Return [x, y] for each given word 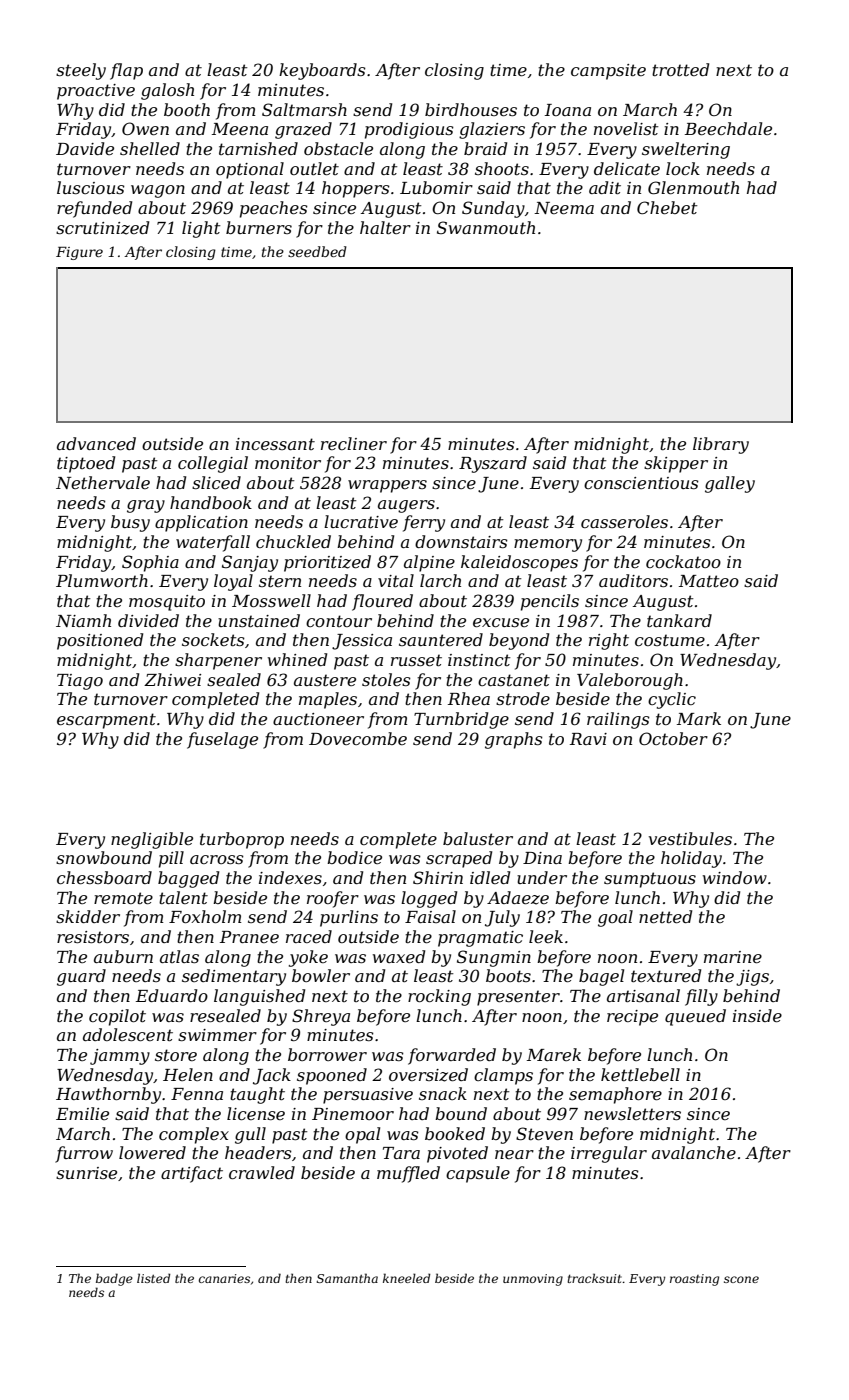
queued [695, 1017]
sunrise [86, 1173]
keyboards [322, 71]
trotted [680, 69]
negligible [152, 840]
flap [126, 71]
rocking [439, 997]
